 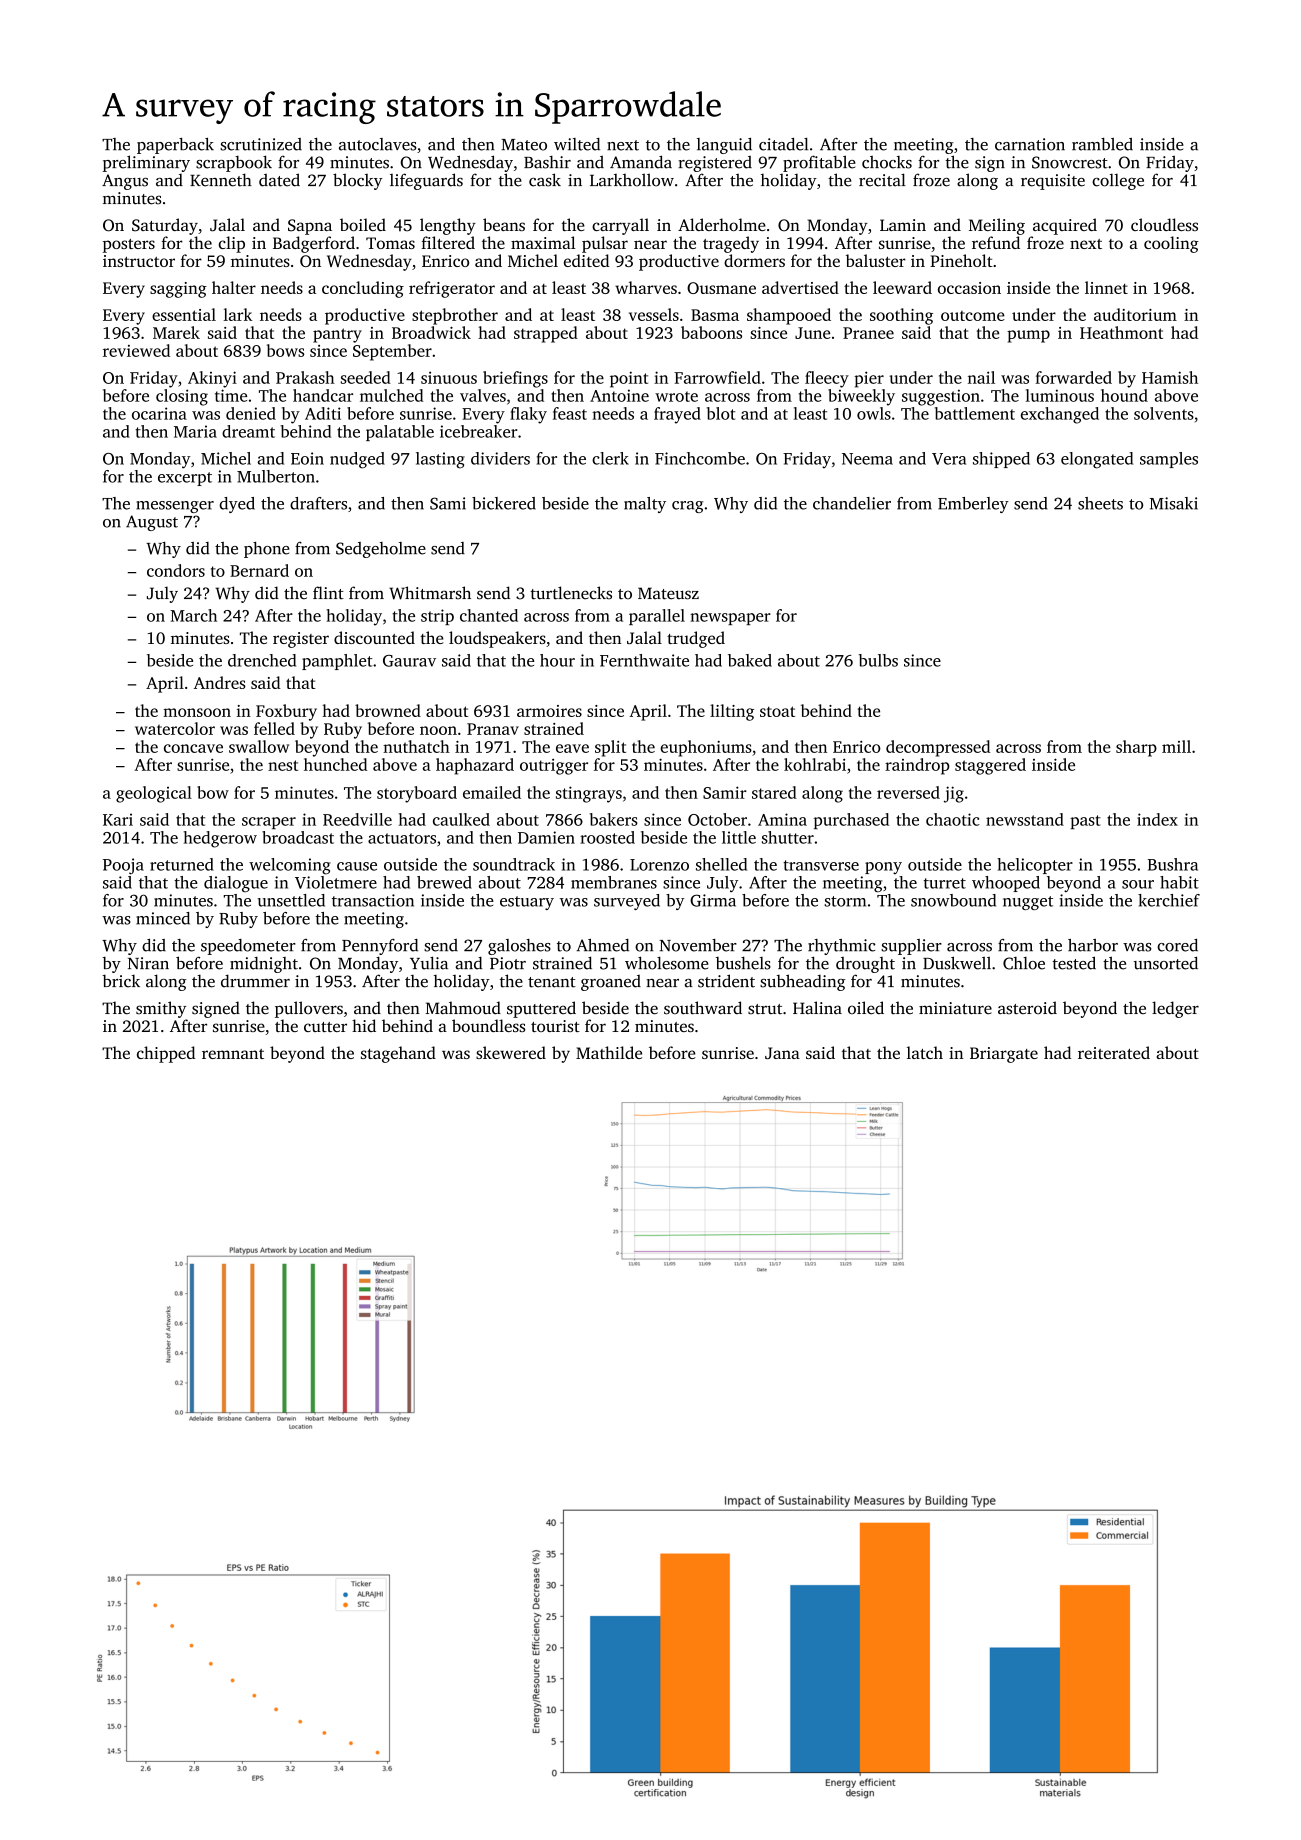 What do you see at coordinates (545, 180) in the page?
I see `cask` at bounding box center [545, 180].
